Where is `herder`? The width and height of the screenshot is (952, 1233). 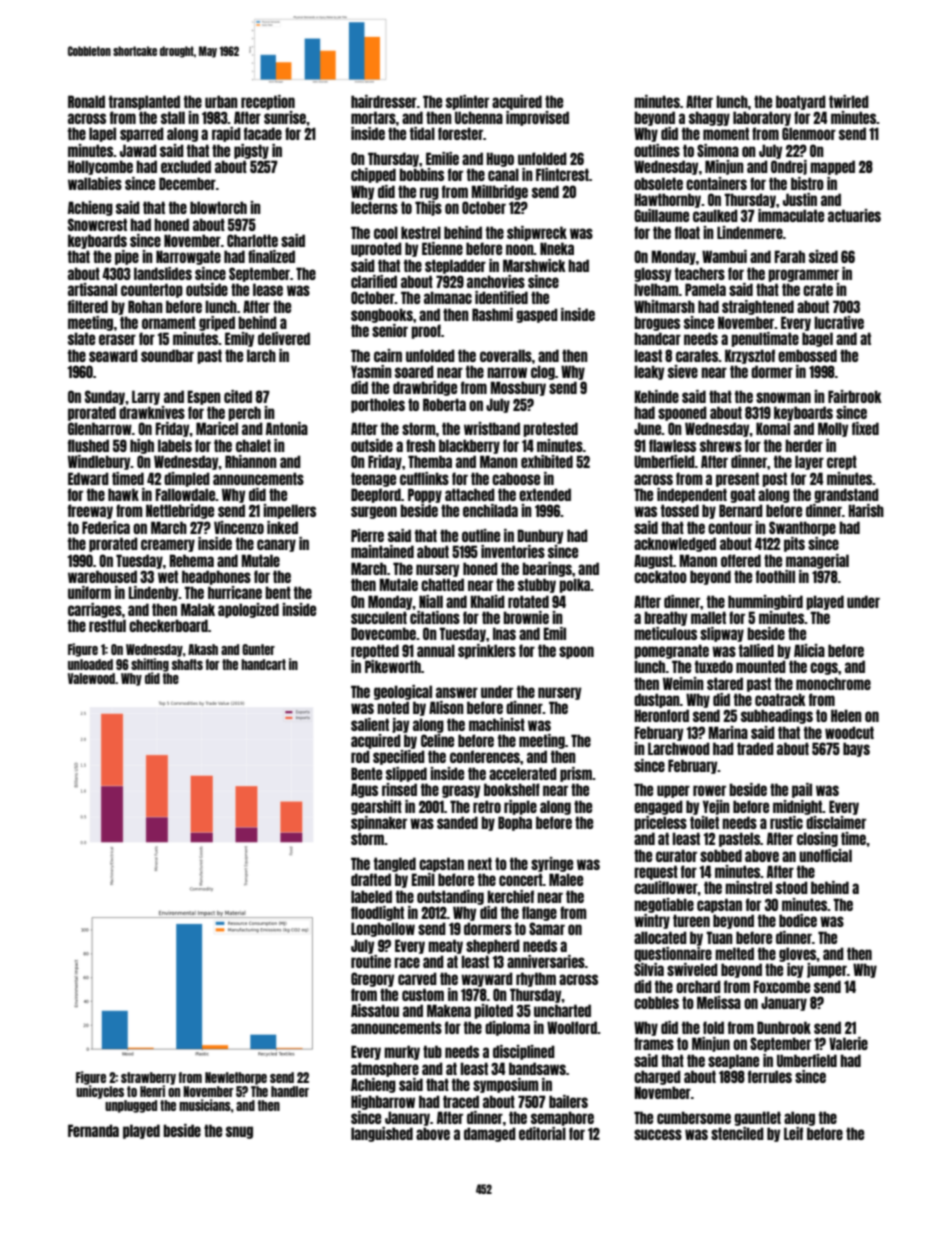
herder is located at coordinates (804, 445).
